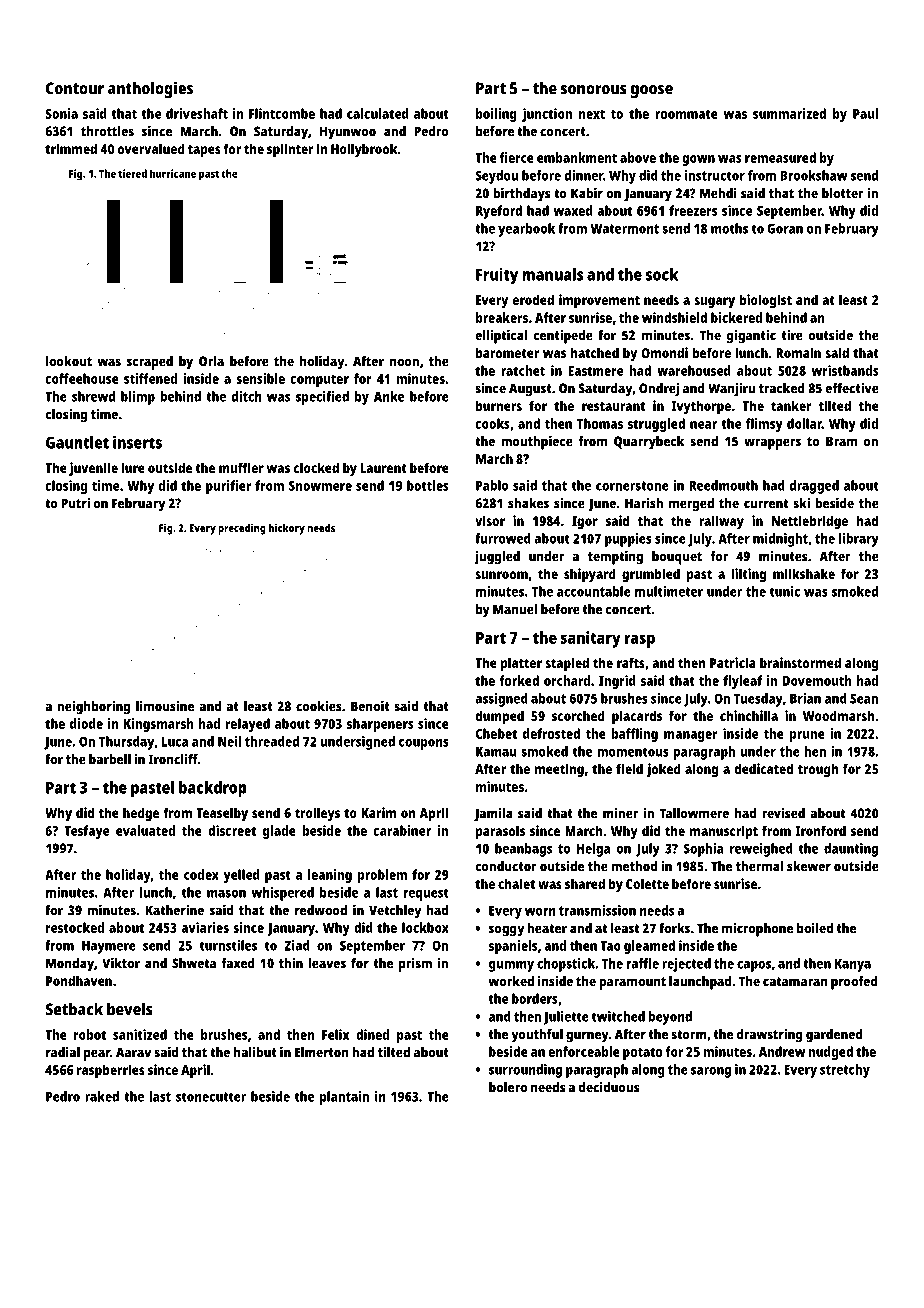  I want to click on calculated, so click(378, 113).
